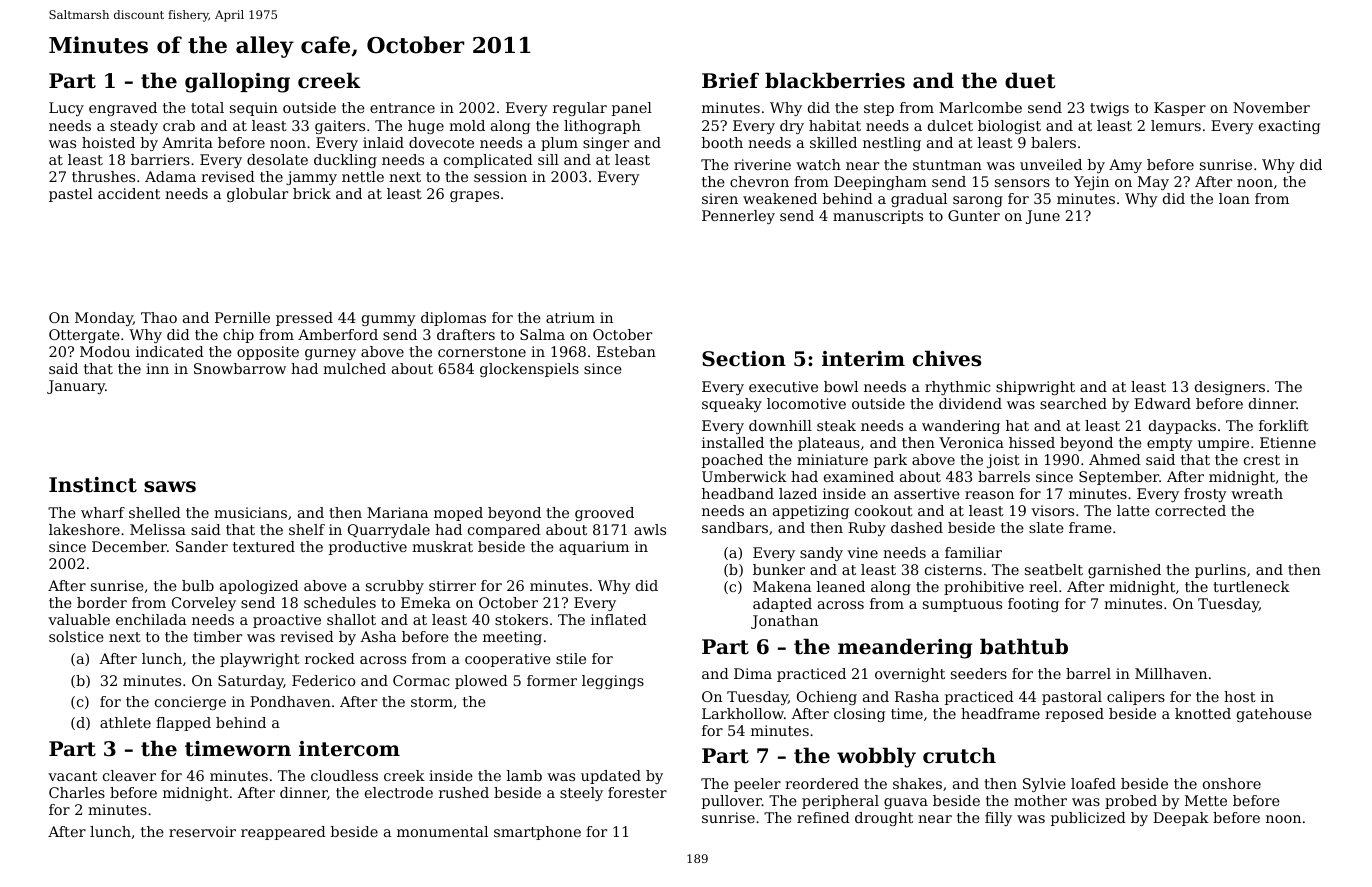  Describe the element at coordinates (84, 336) in the screenshot. I see `Ottergate` at that location.
